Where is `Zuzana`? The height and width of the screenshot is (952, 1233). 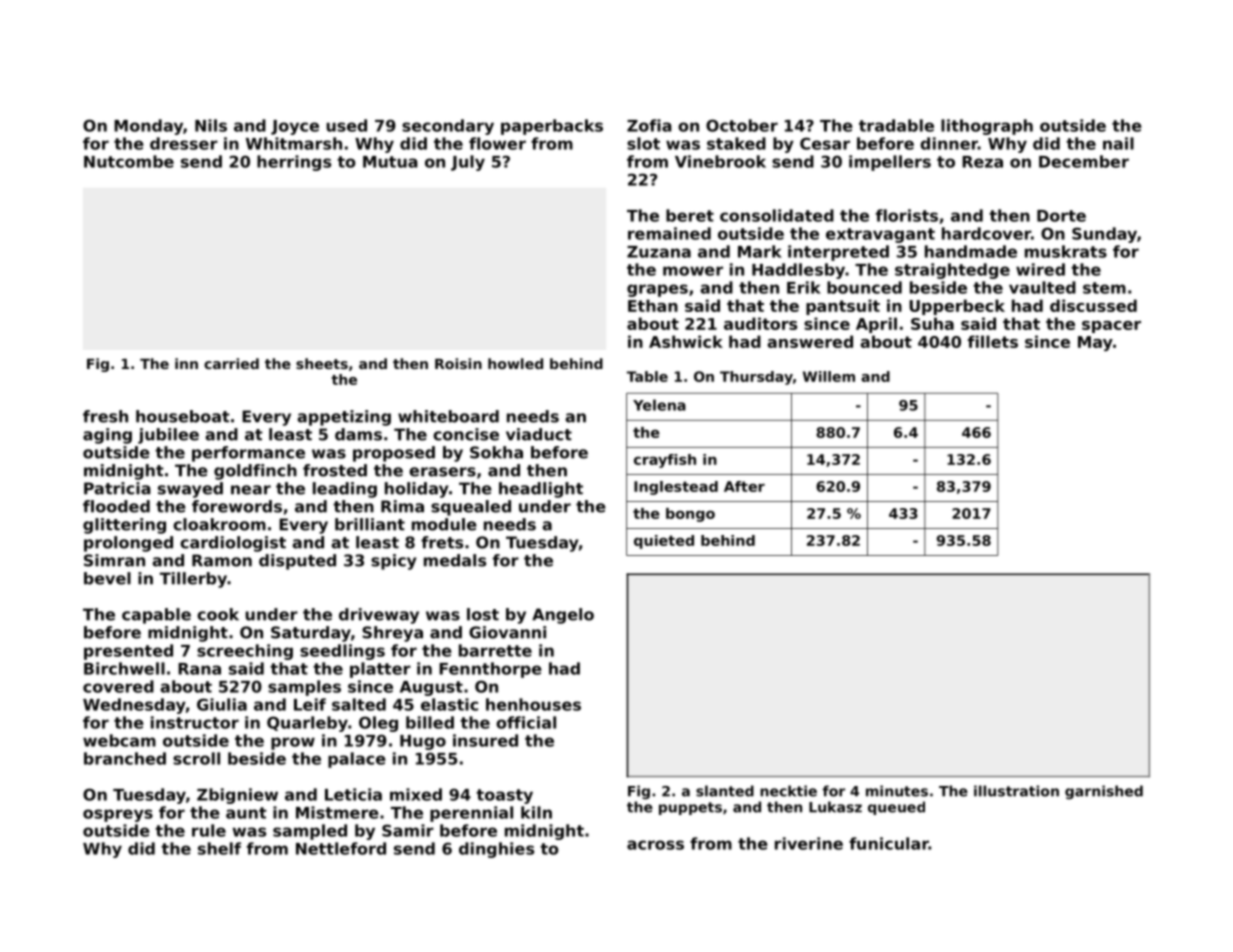
Zuzana is located at coordinates (659, 252).
